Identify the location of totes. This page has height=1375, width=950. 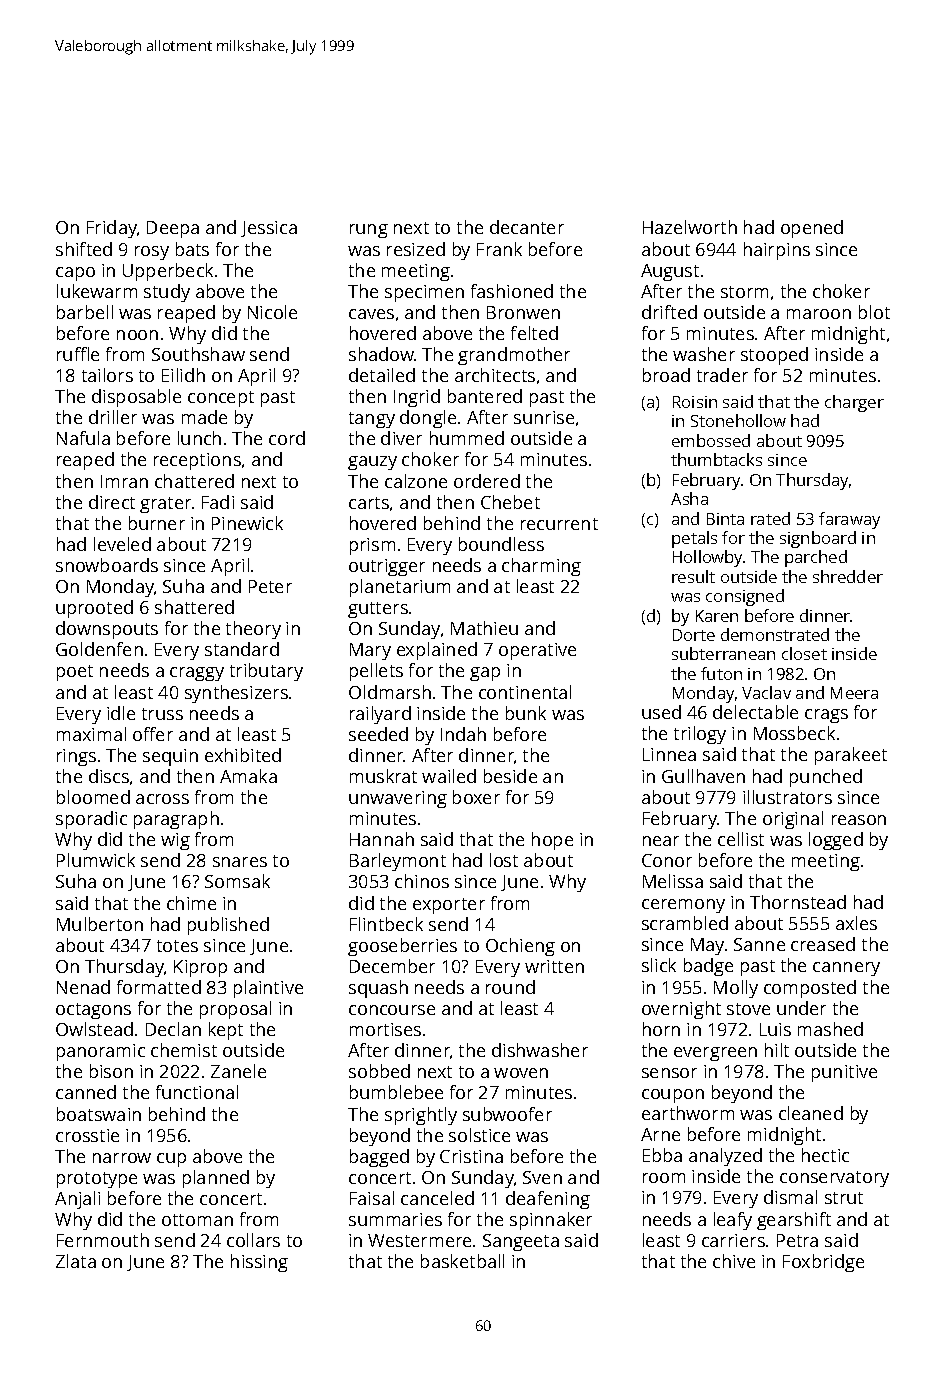
(177, 946).
